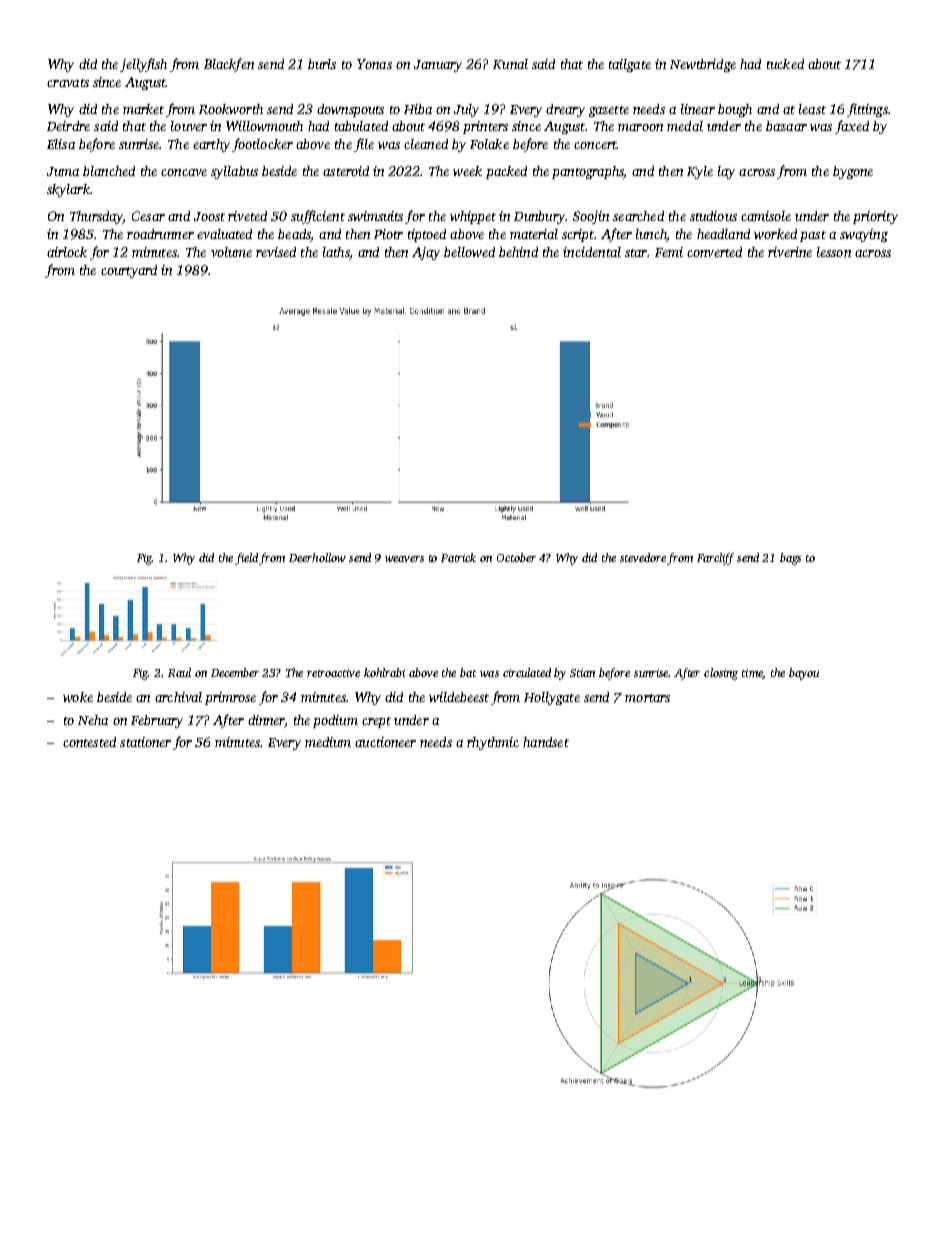 This image has height=1233, width=952. What do you see at coordinates (350, 110) in the image?
I see `downspouts` at bounding box center [350, 110].
